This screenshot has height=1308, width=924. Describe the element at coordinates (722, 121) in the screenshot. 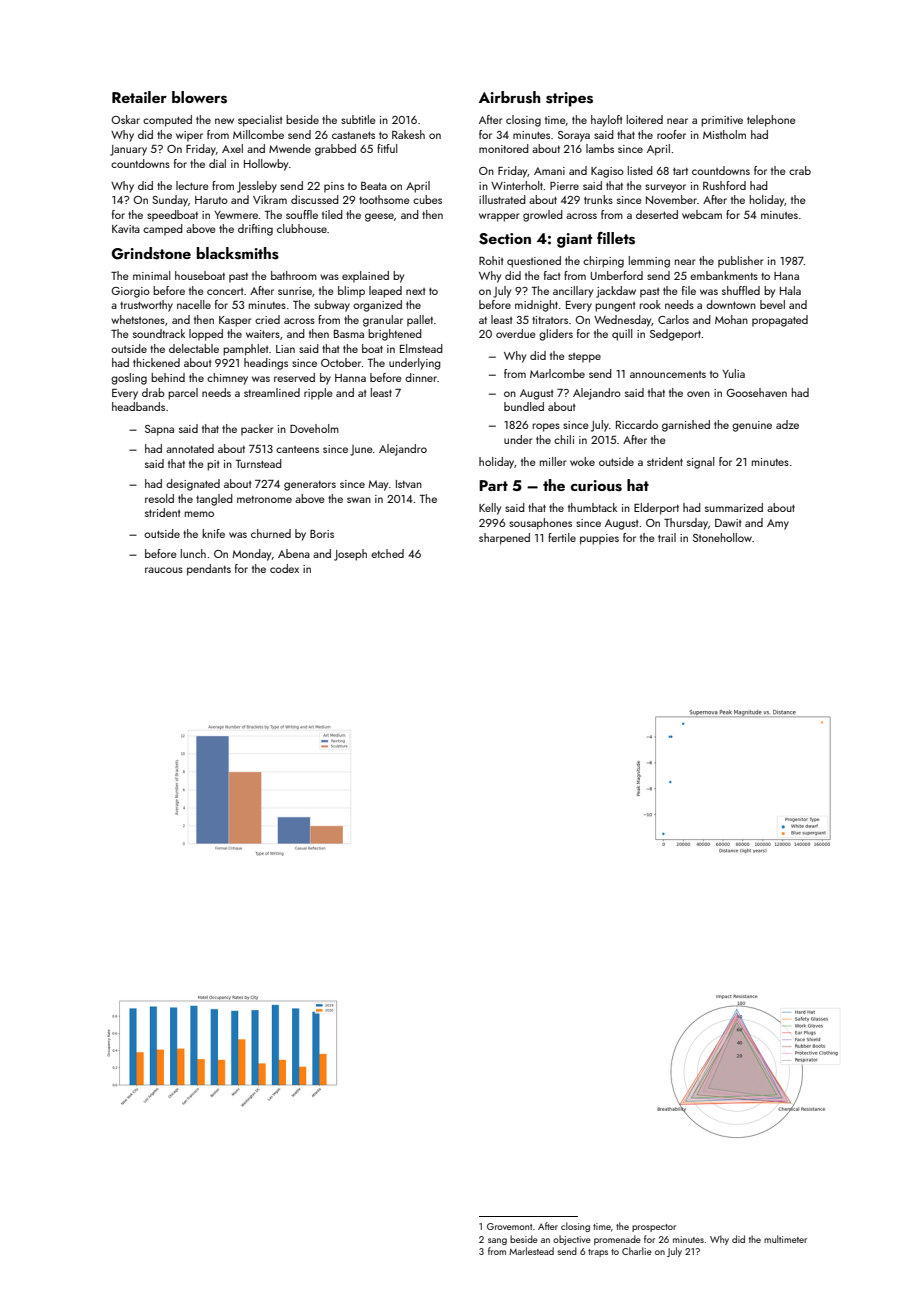

I see `primitive` at that location.
